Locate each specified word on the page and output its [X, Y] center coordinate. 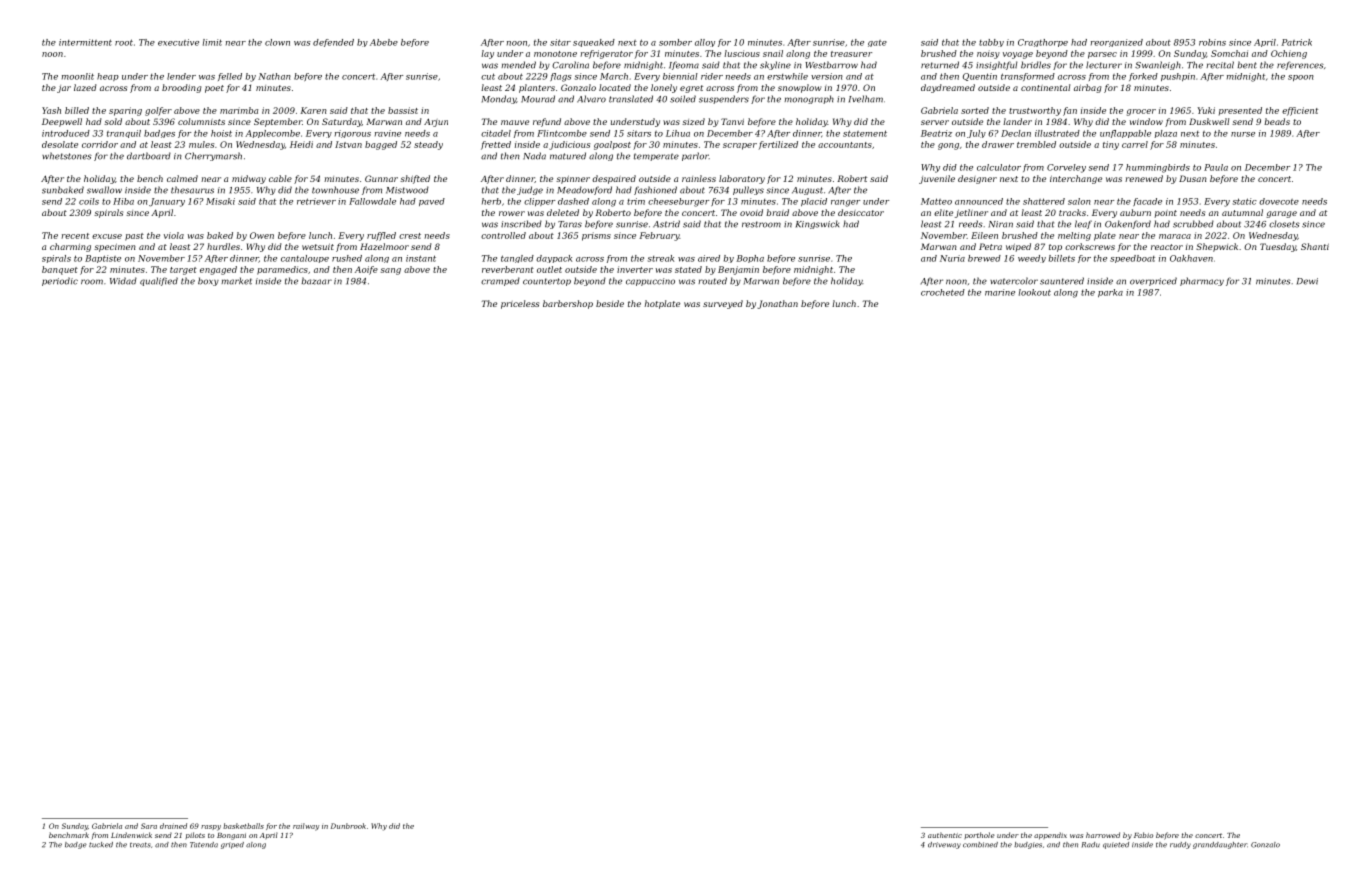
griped [232, 845]
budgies [1028, 845]
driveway [944, 845]
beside [610, 303]
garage [1281, 214]
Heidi [301, 144]
